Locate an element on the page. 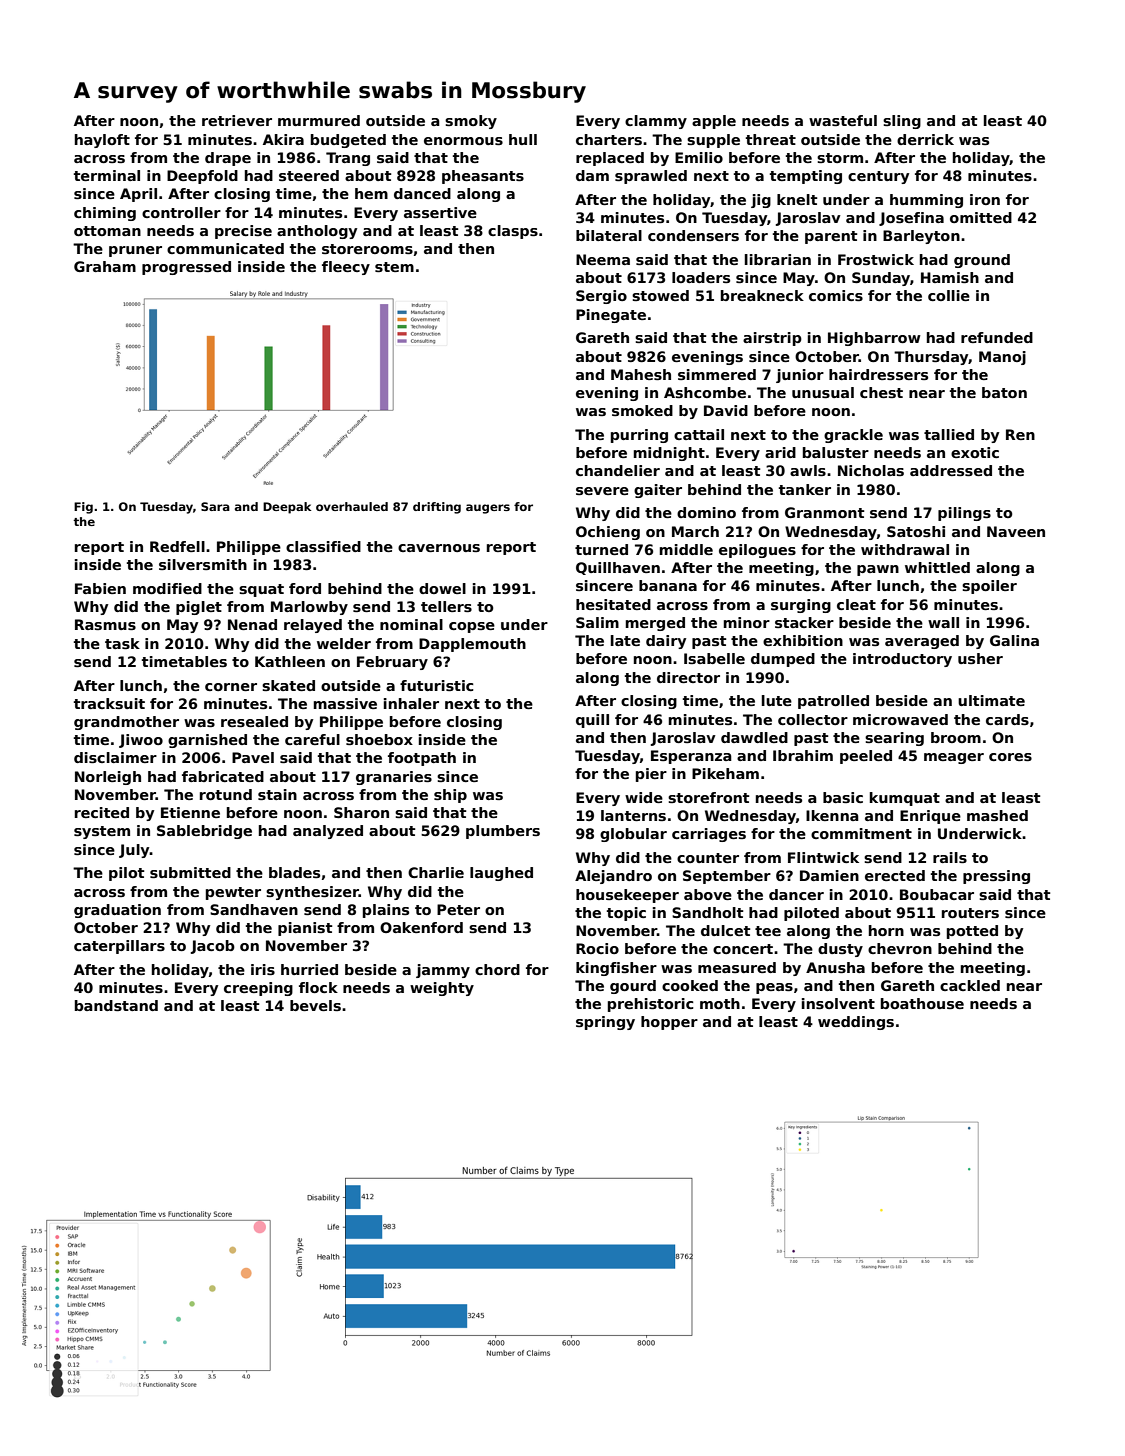 The image size is (1125, 1456). Frostwick is located at coordinates (876, 259).
